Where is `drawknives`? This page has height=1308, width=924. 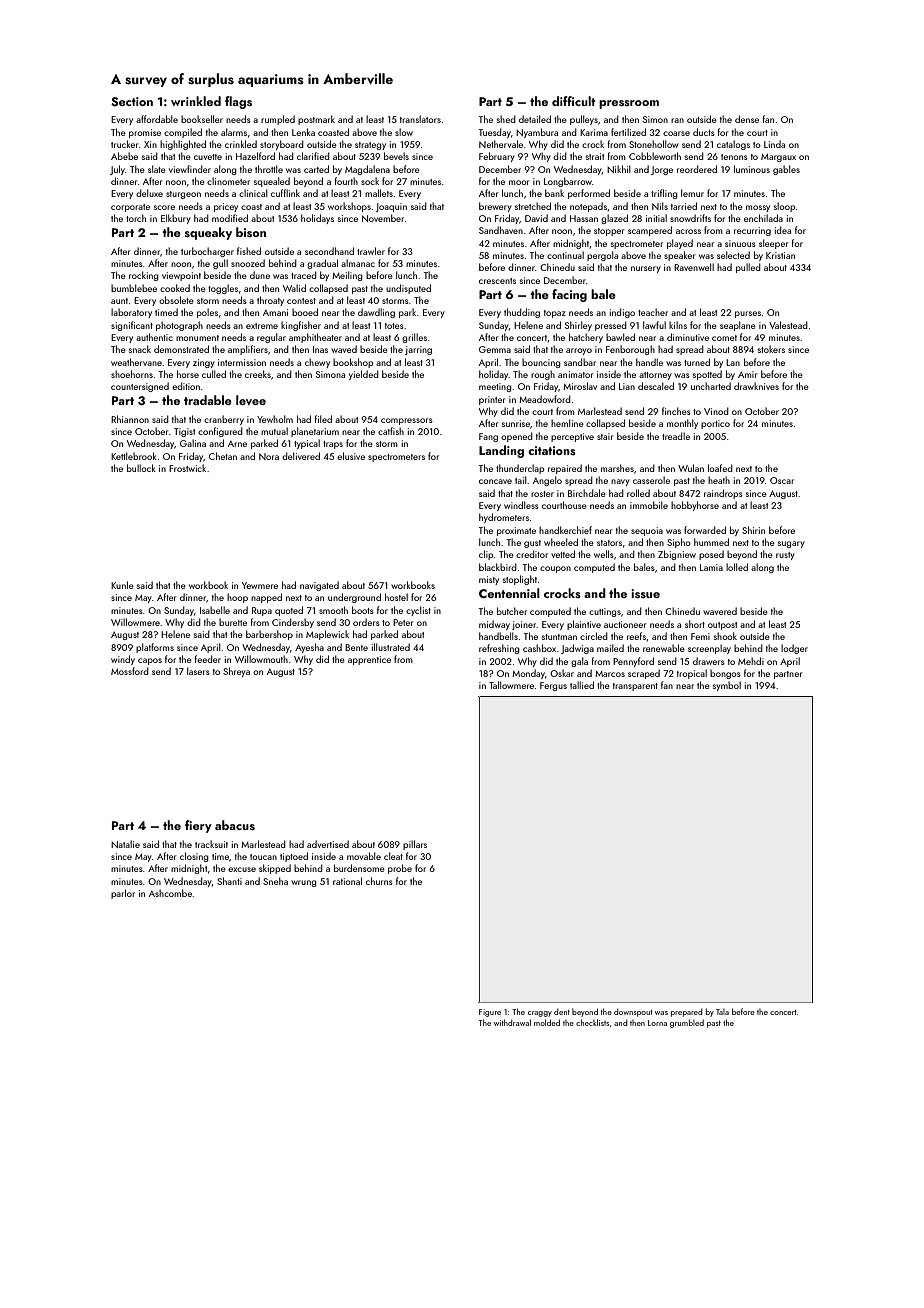
drawknives is located at coordinates (756, 386).
